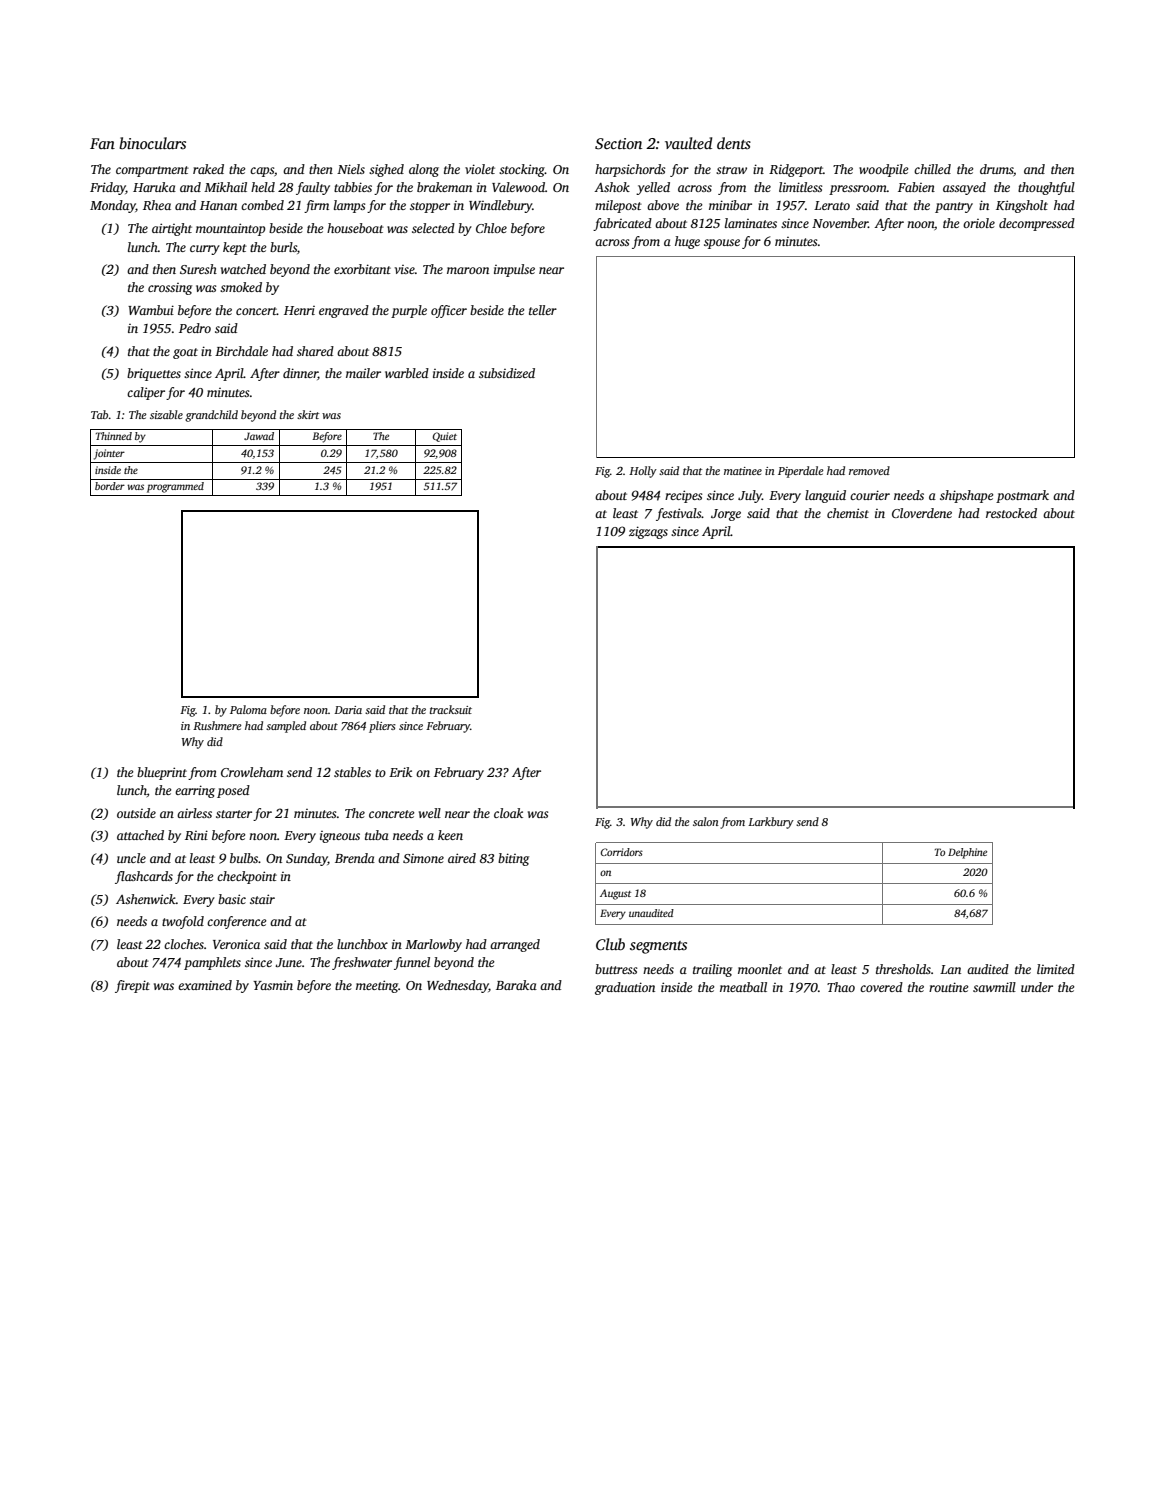 The image size is (1165, 1508). What do you see at coordinates (996, 169) in the screenshot?
I see `drums` at bounding box center [996, 169].
